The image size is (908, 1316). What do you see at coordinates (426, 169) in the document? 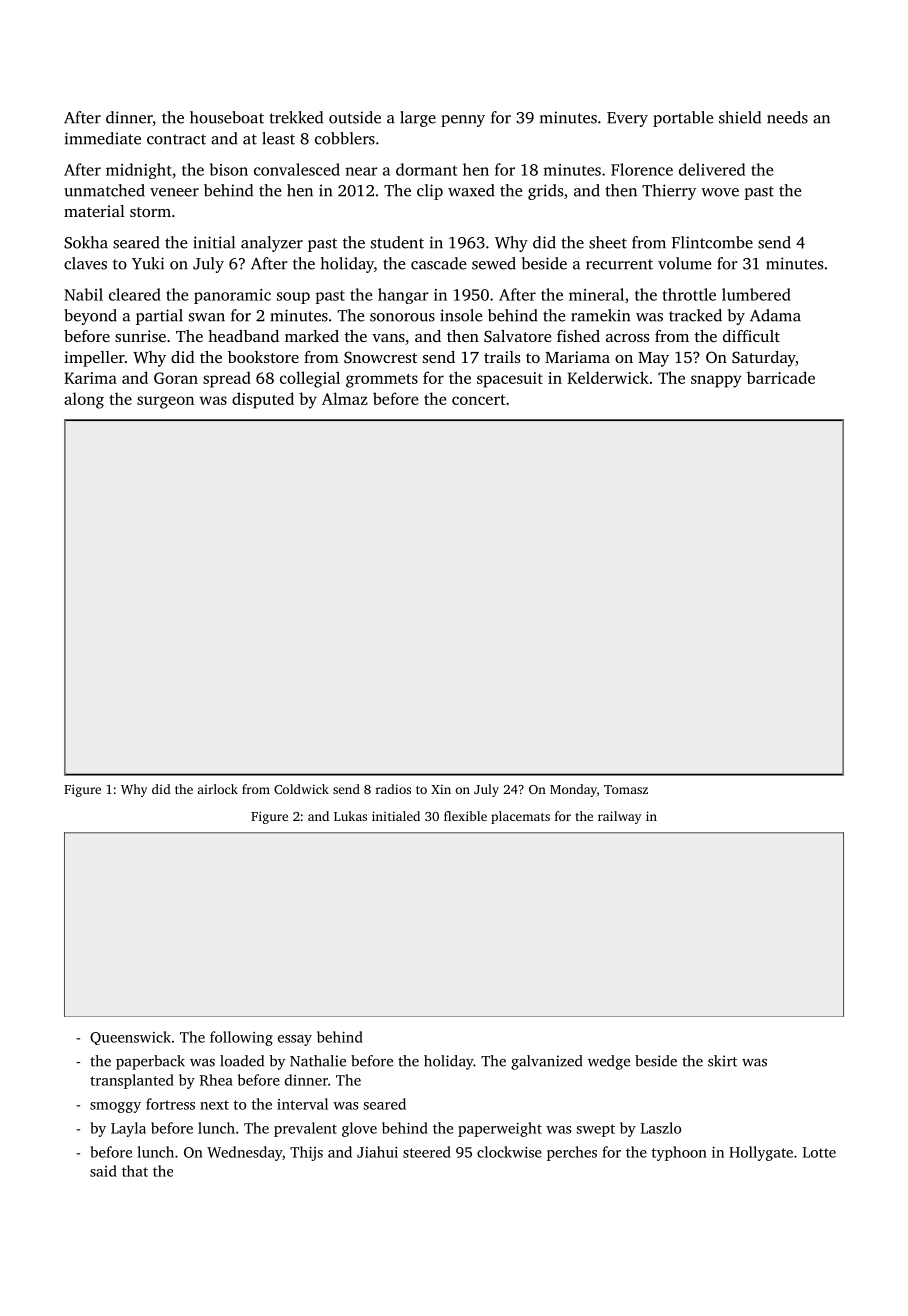
I see `dormant` at bounding box center [426, 169].
